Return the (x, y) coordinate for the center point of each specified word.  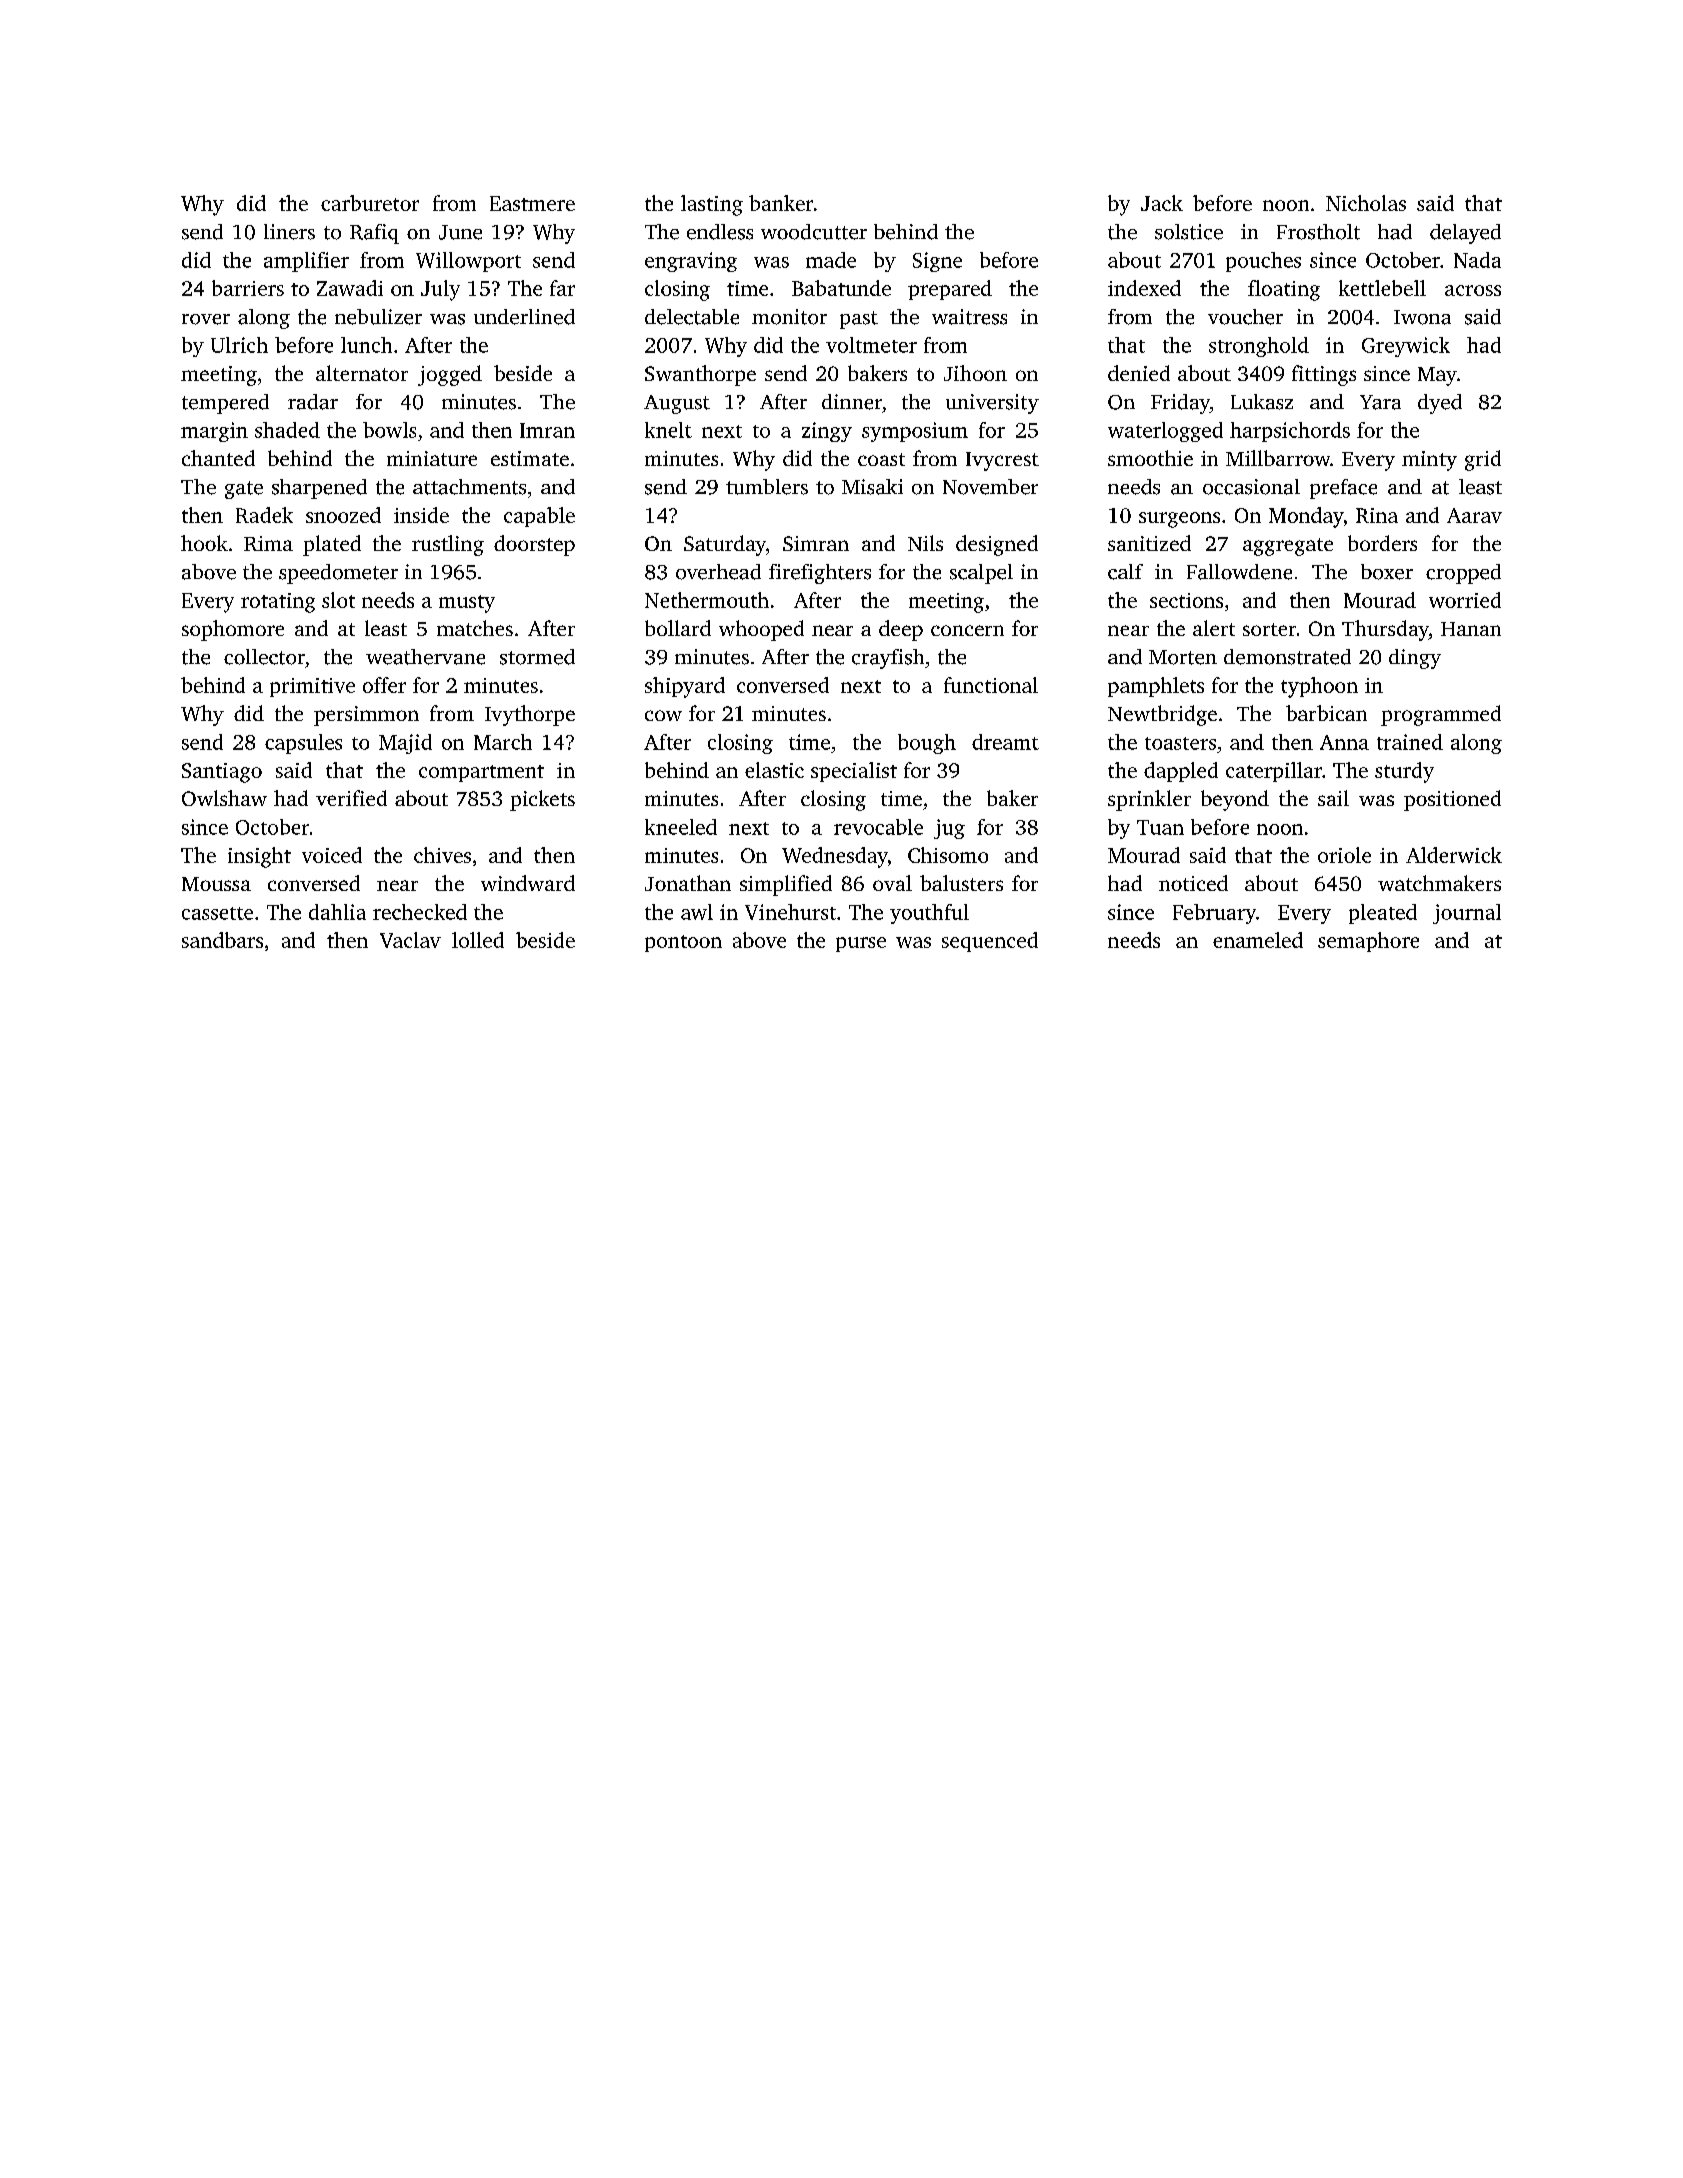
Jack (1162, 203)
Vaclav (410, 940)
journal (1467, 914)
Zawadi (350, 288)
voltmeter (871, 345)
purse (861, 944)
